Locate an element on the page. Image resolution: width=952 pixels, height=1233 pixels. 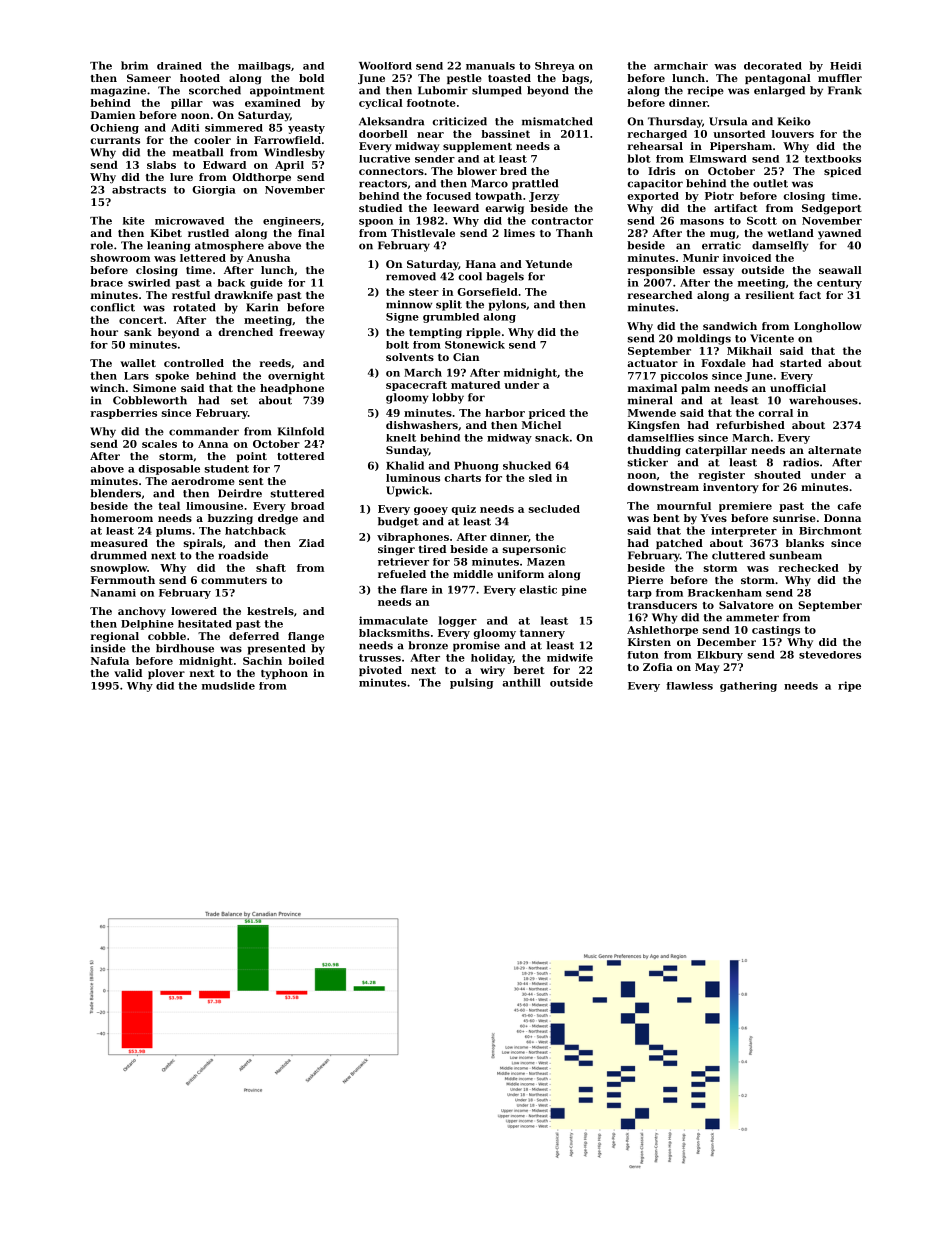
tannery is located at coordinates (542, 634).
